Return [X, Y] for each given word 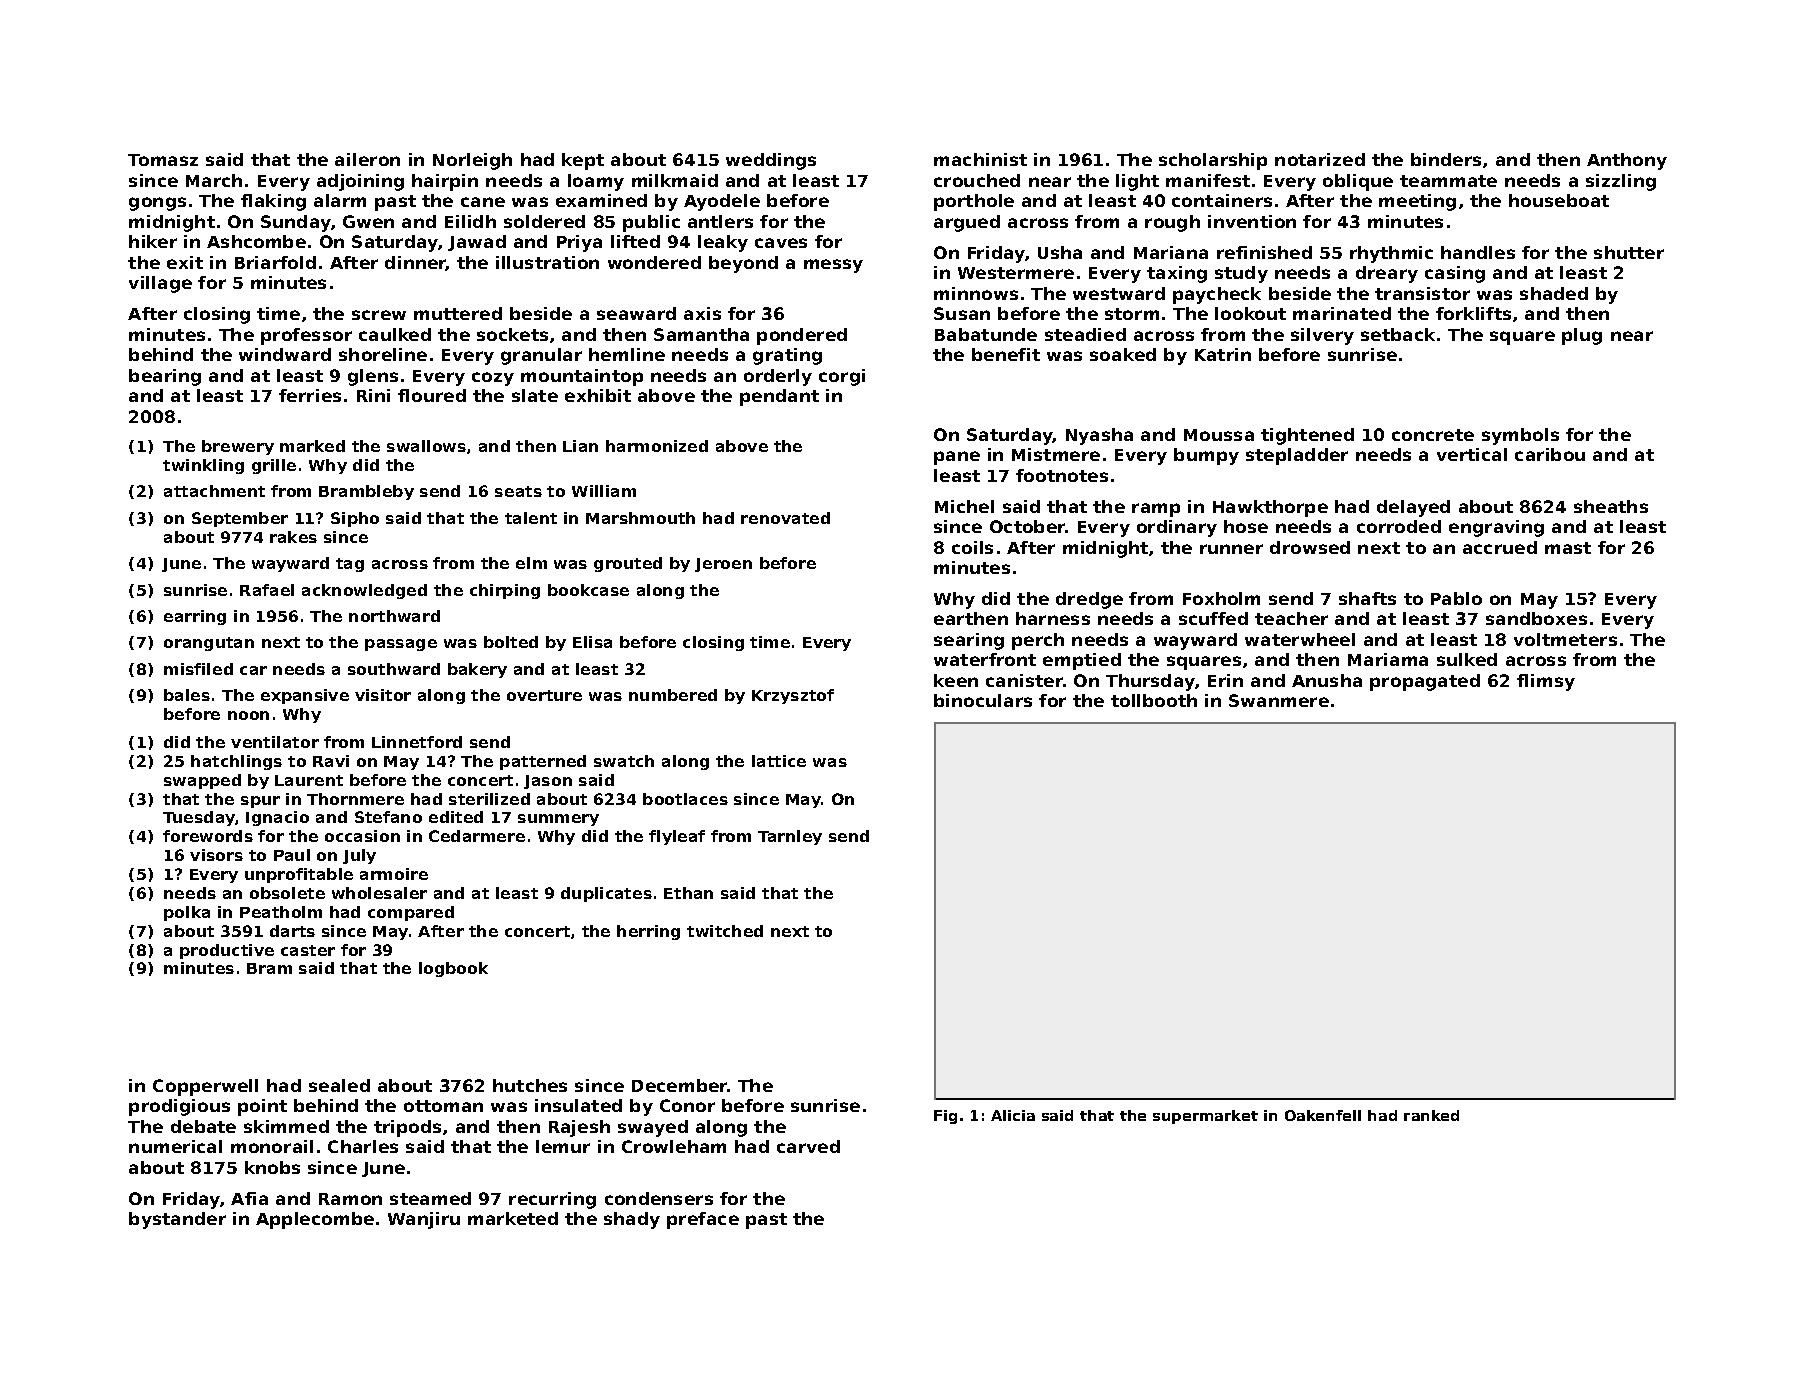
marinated [1342, 313]
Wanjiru [424, 1220]
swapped [202, 781]
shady [632, 1220]
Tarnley [790, 837]
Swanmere [1279, 700]
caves [781, 243]
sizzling [1621, 182]
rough [1172, 223]
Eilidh [470, 221]
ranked [1431, 1115]
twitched [725, 931]
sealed [339, 1085]
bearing [165, 377]
